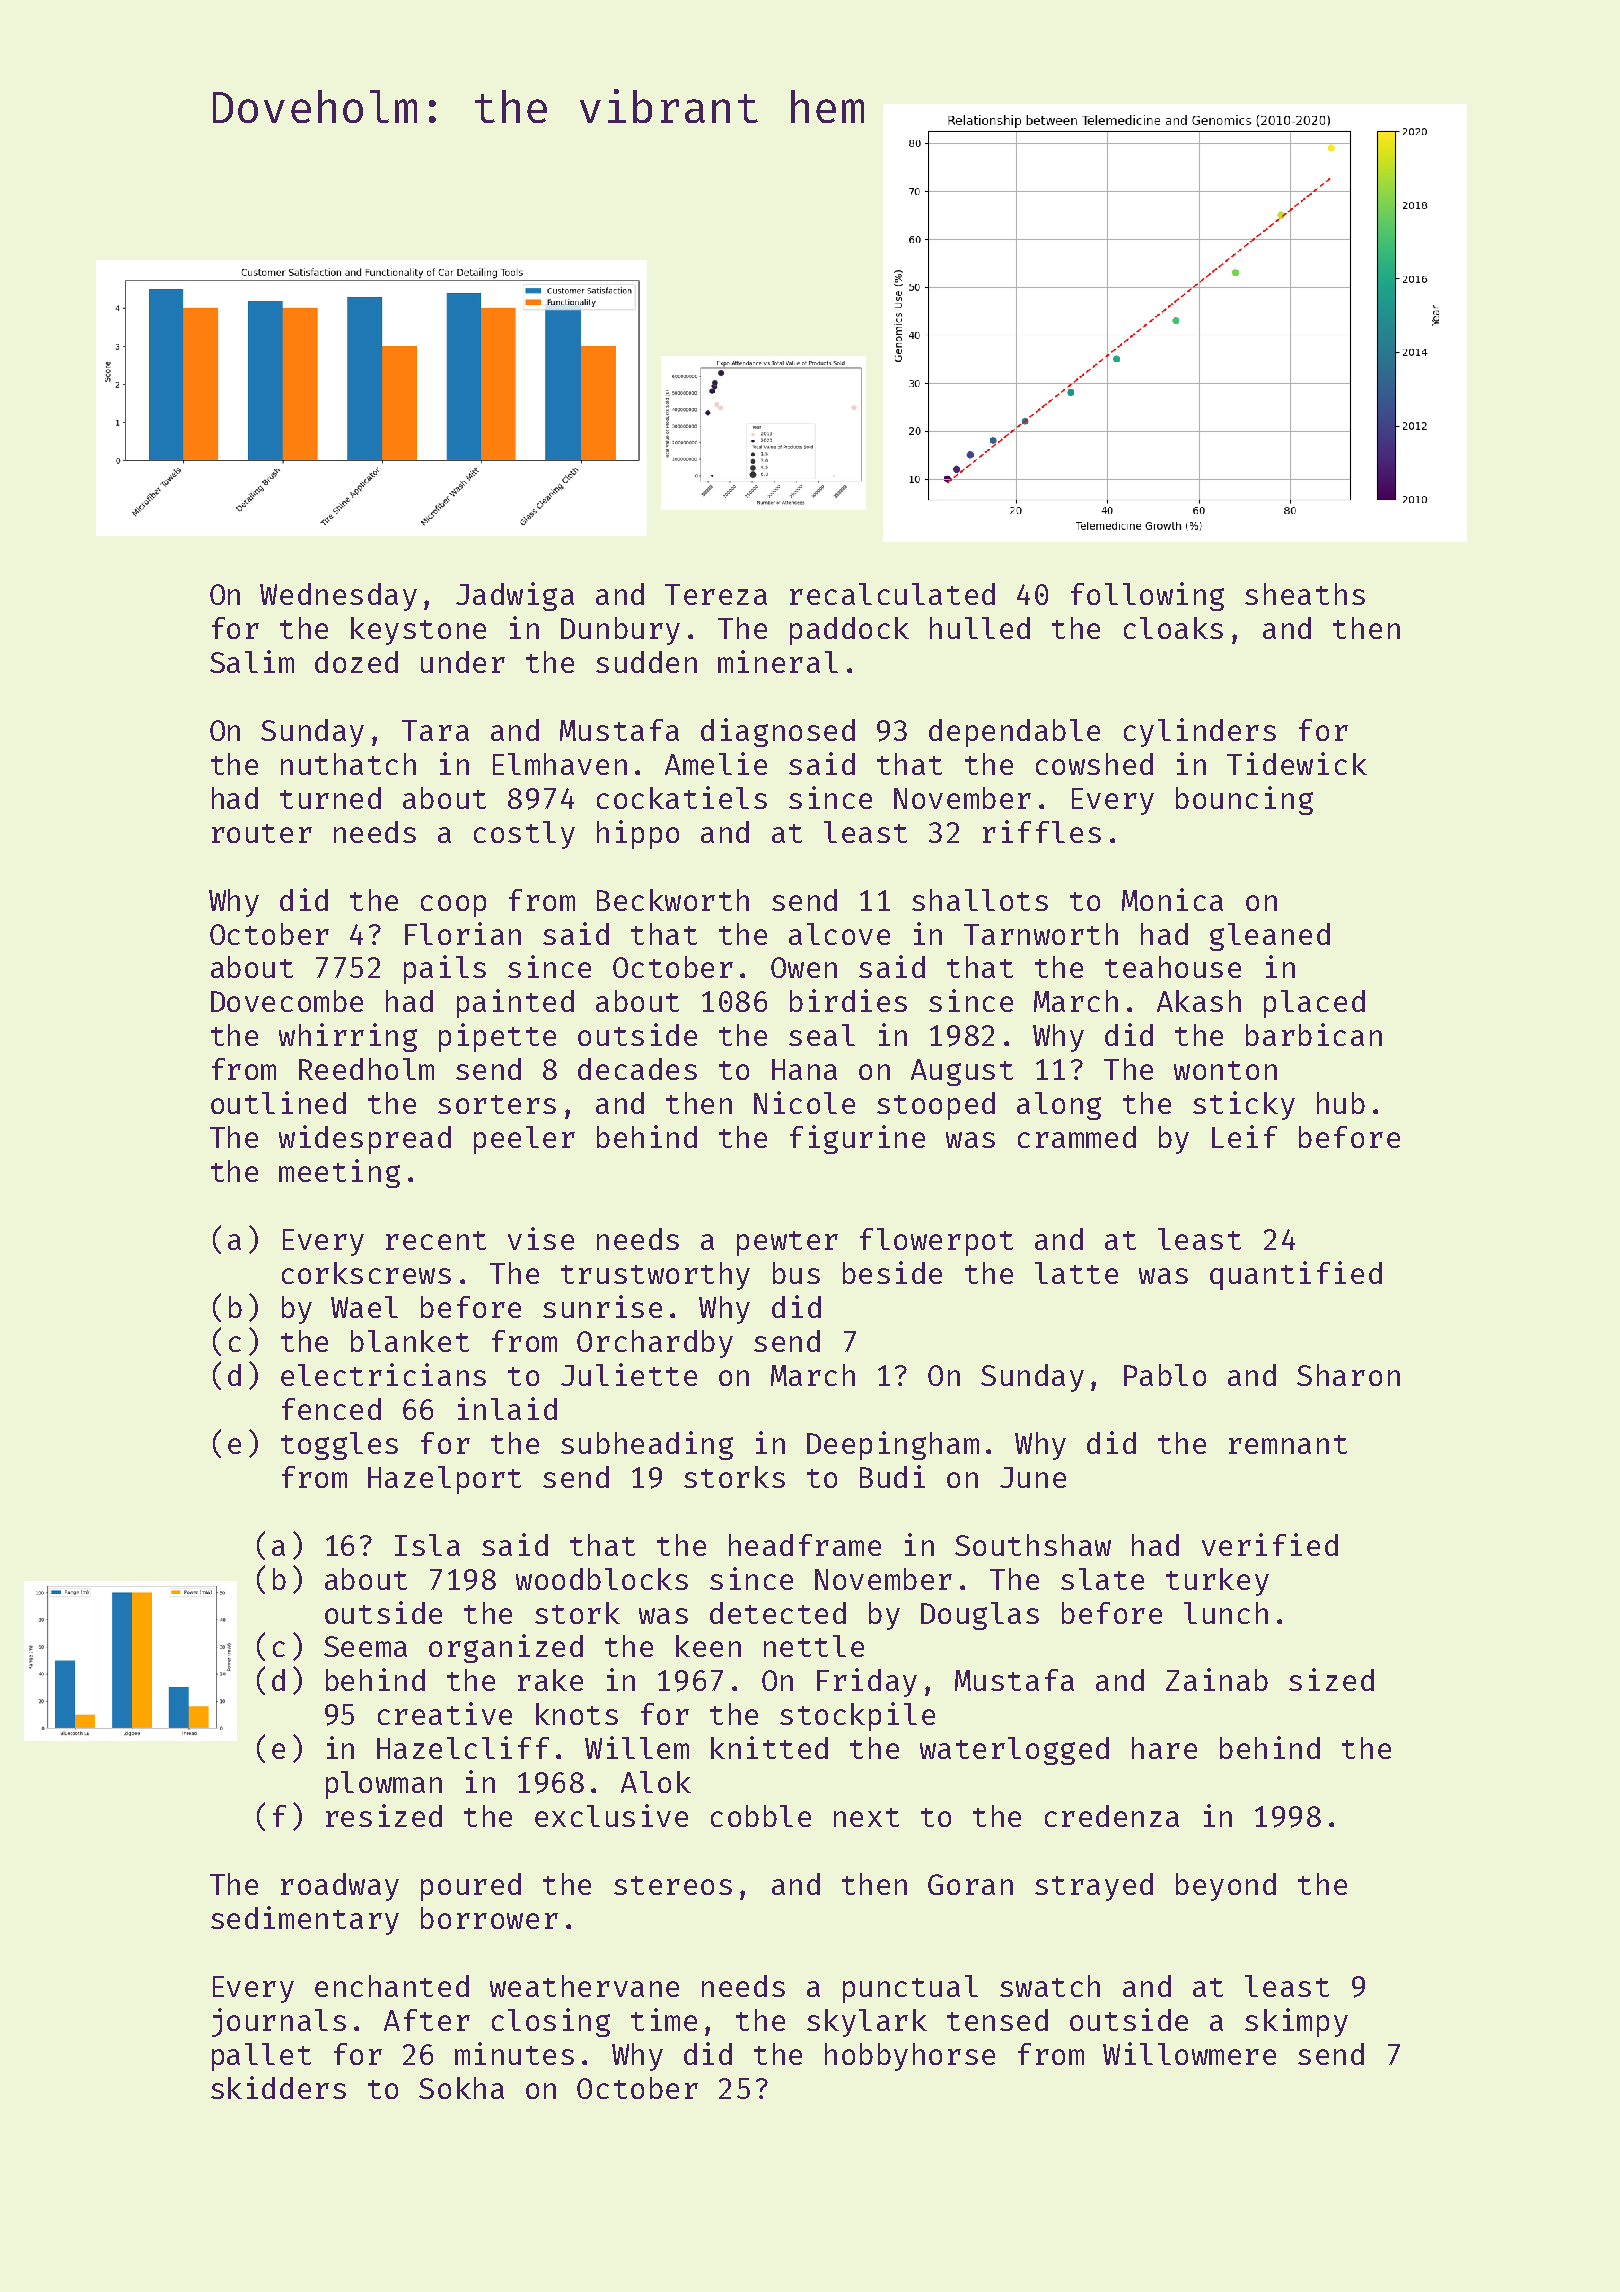  I want to click on Jadwiga, so click(515, 596).
